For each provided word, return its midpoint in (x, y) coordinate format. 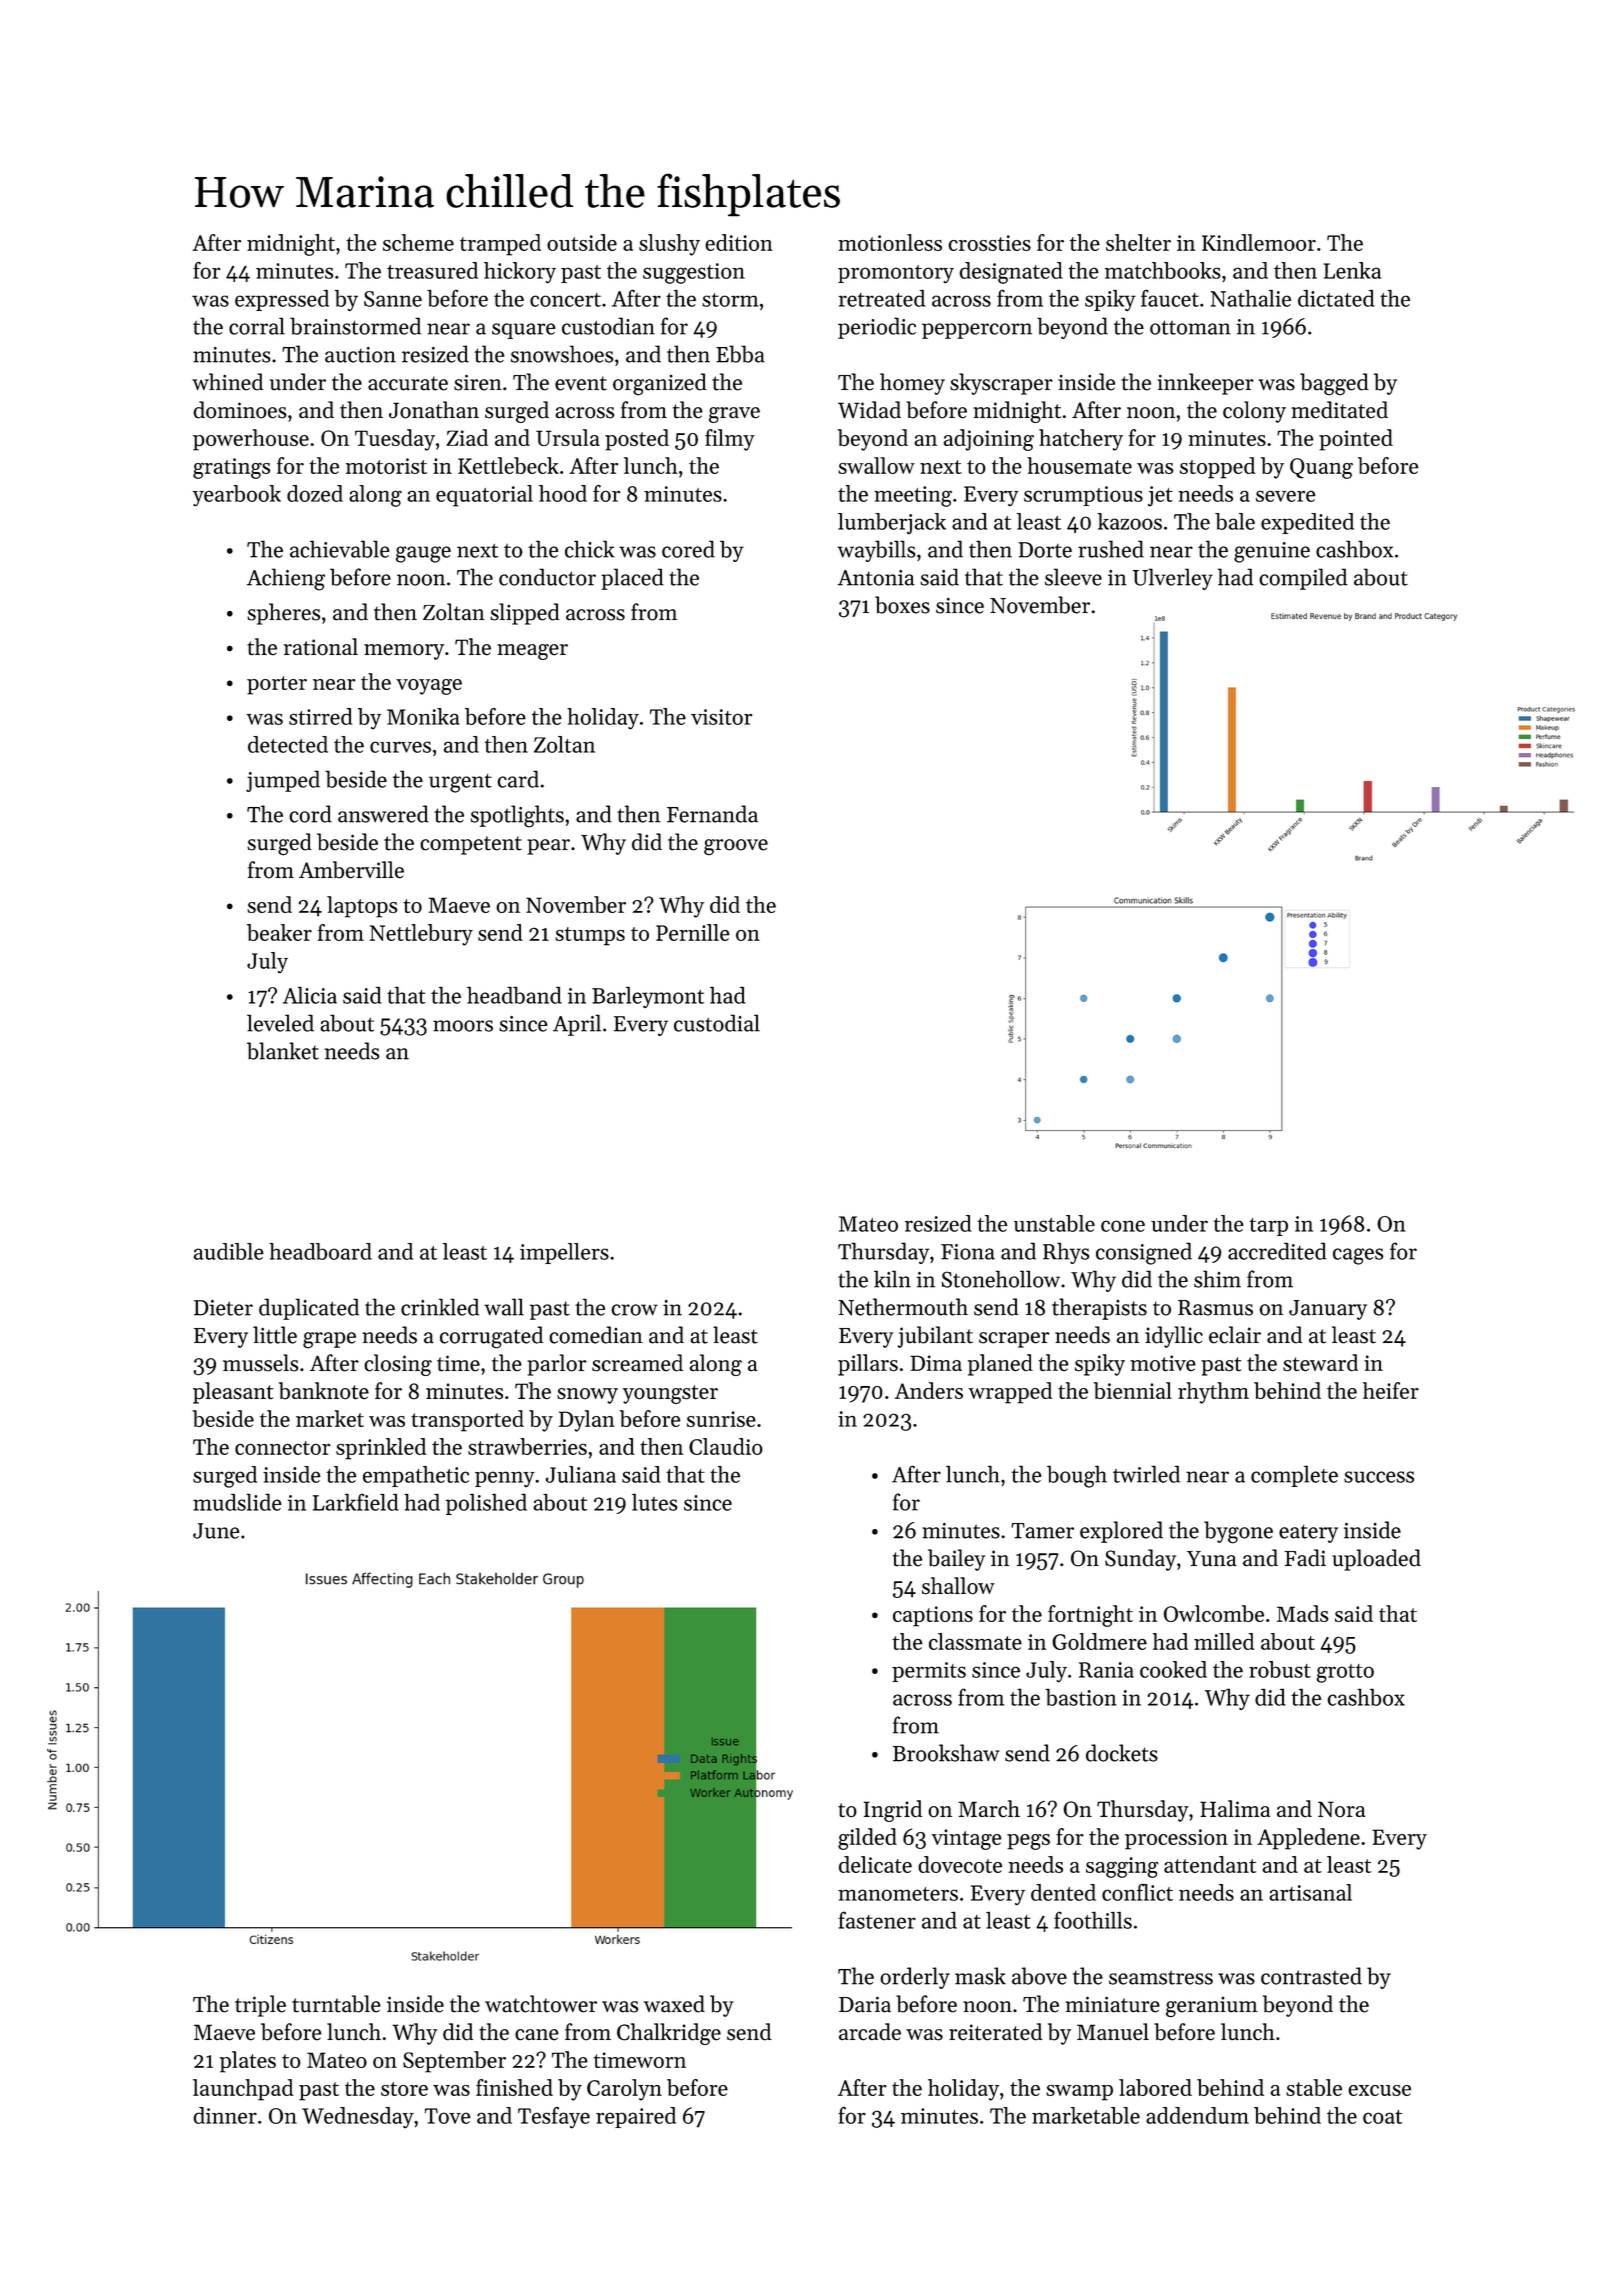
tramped (500, 245)
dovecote (960, 1864)
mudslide (237, 1502)
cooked (1173, 1669)
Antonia (876, 578)
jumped (283, 781)
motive (1163, 1363)
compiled (1303, 579)
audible (229, 1251)
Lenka (1352, 270)
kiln (892, 1279)
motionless (890, 242)
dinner (225, 2115)
